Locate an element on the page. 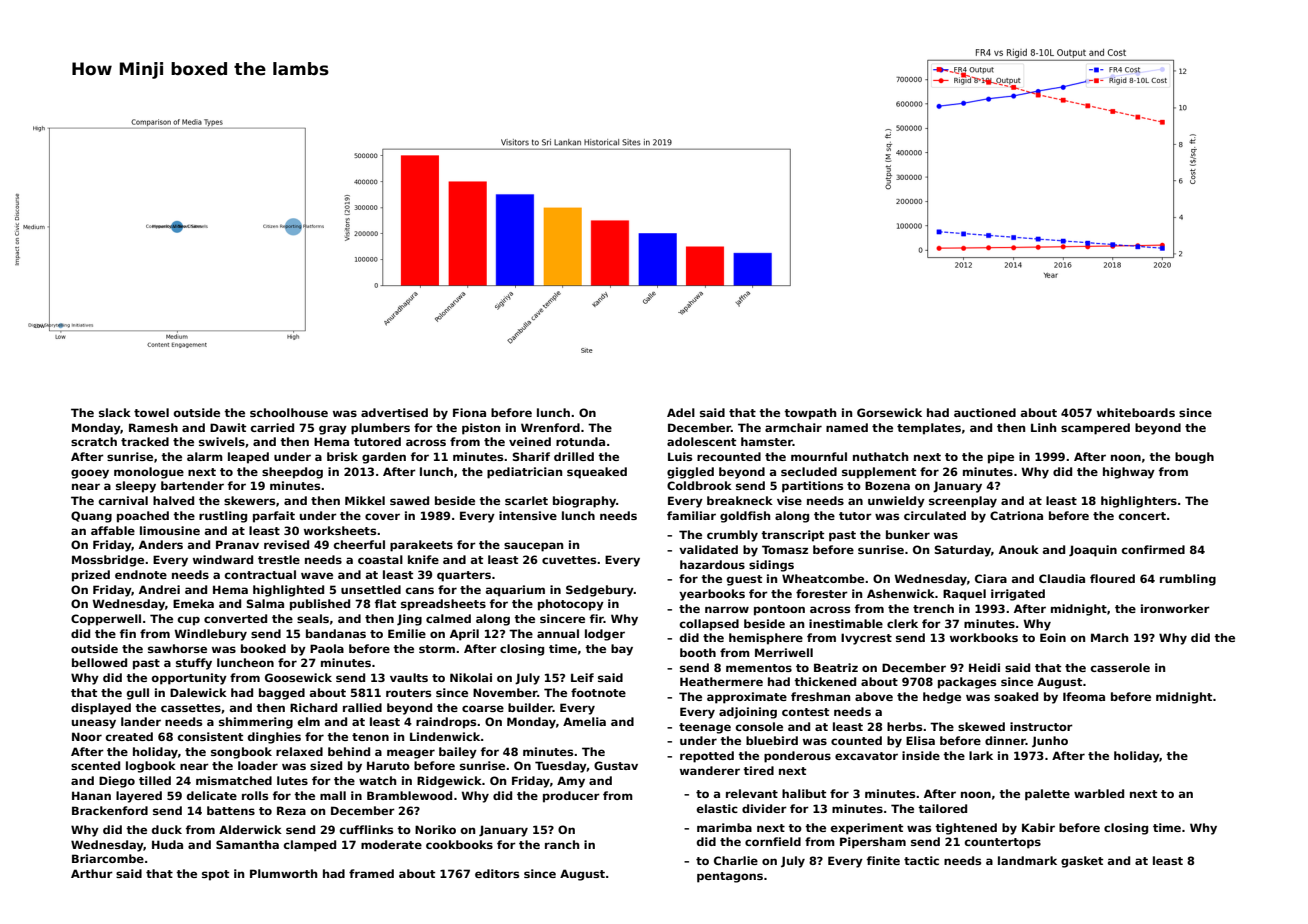  bartender is located at coordinates (192, 485).
